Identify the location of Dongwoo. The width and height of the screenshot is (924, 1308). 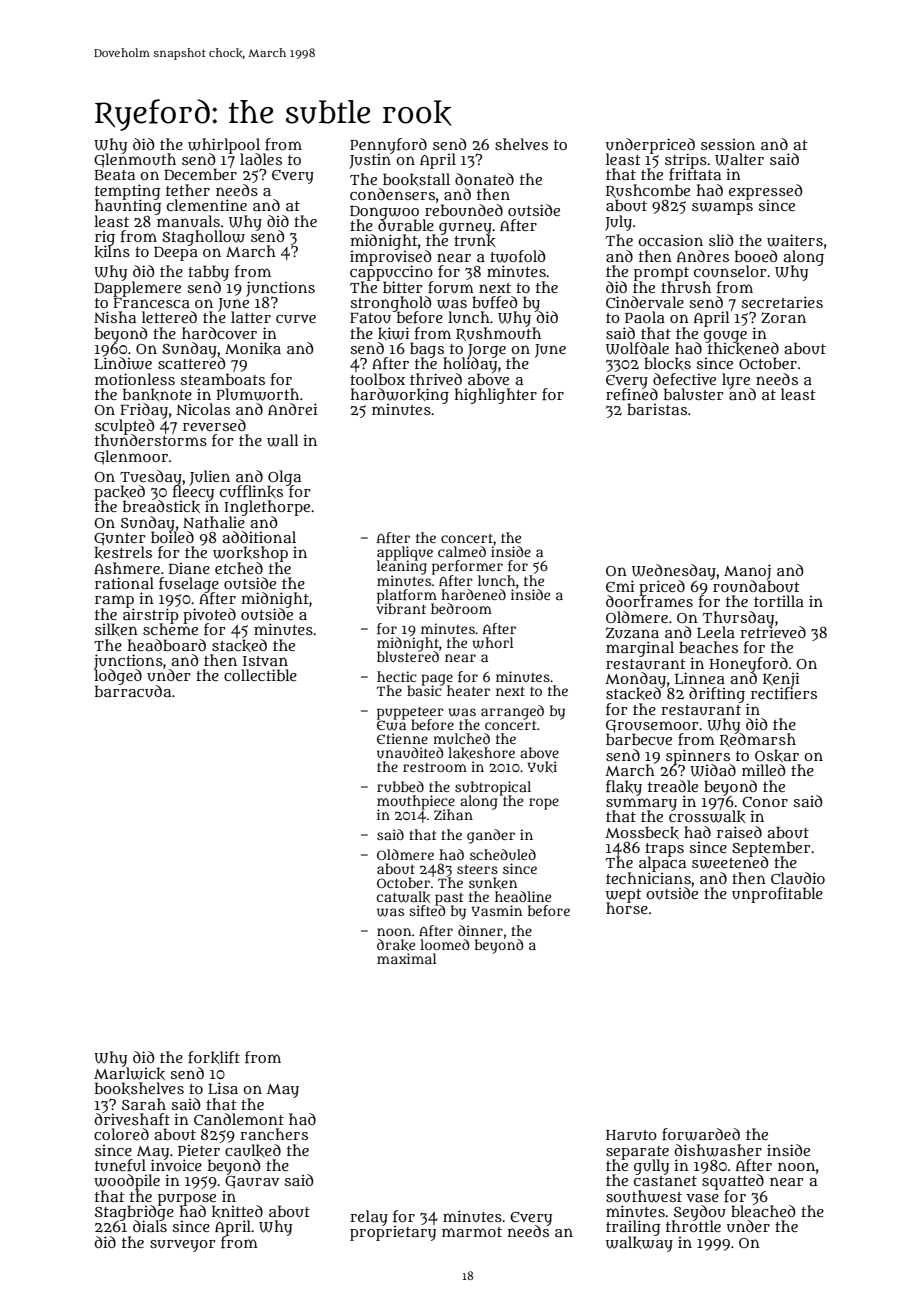
(384, 212).
